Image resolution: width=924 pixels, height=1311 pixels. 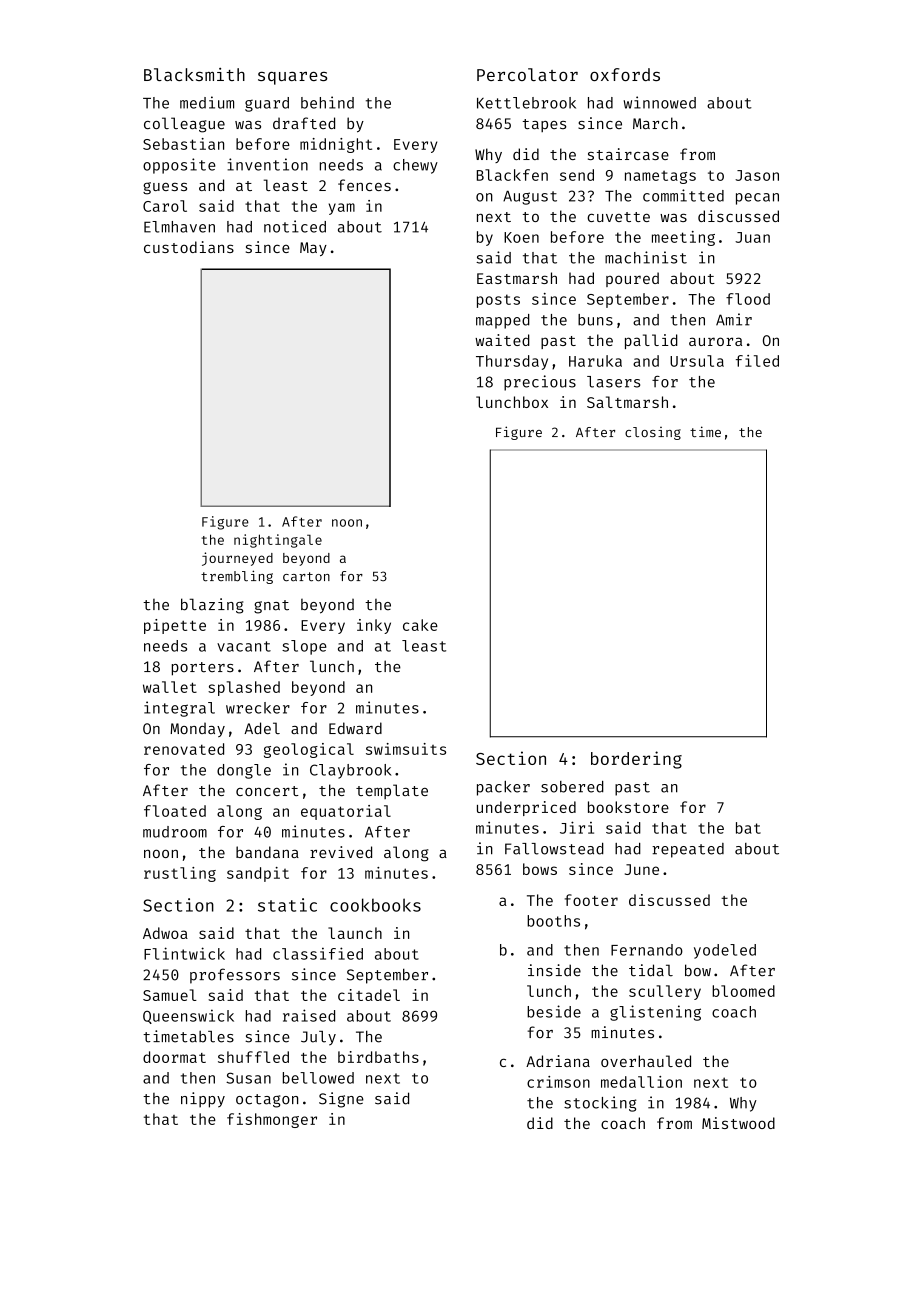 I want to click on nippy, so click(x=203, y=1100).
